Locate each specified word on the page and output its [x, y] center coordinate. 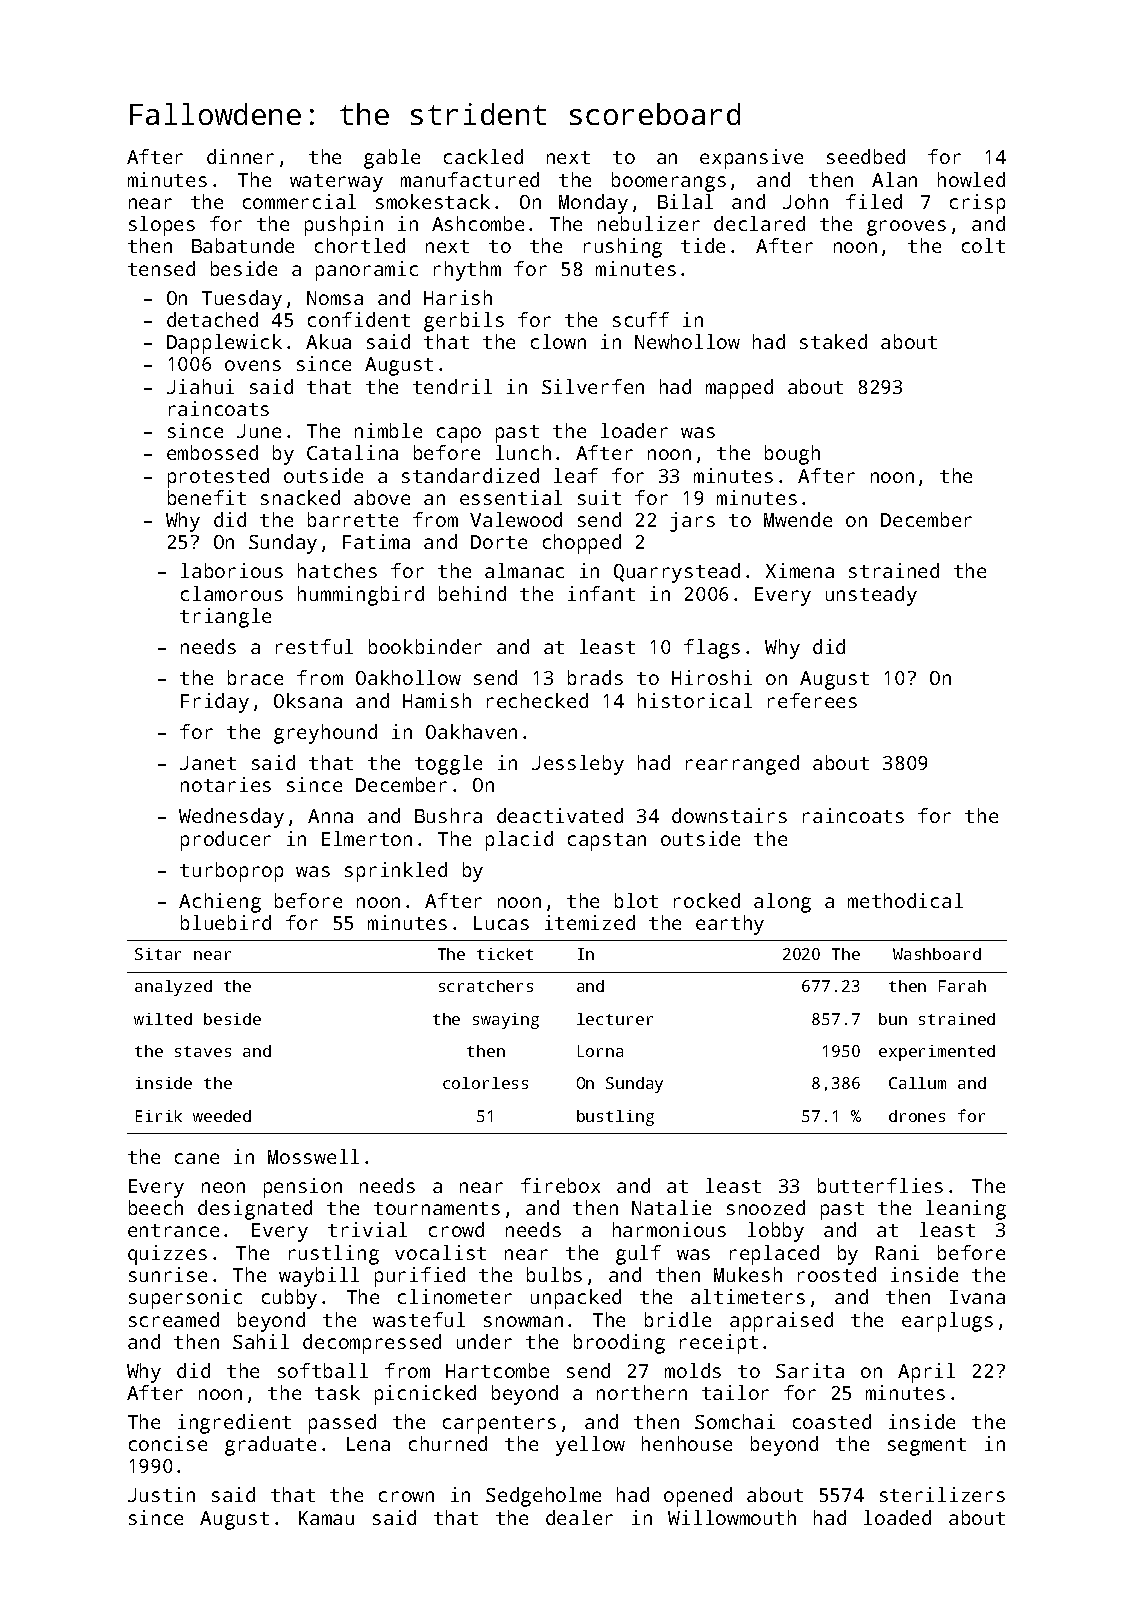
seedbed [866, 156]
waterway [336, 183]
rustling [334, 1255]
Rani [897, 1252]
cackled [483, 156]
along [782, 903]
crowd [456, 1229]
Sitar [158, 954]
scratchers [486, 986]
